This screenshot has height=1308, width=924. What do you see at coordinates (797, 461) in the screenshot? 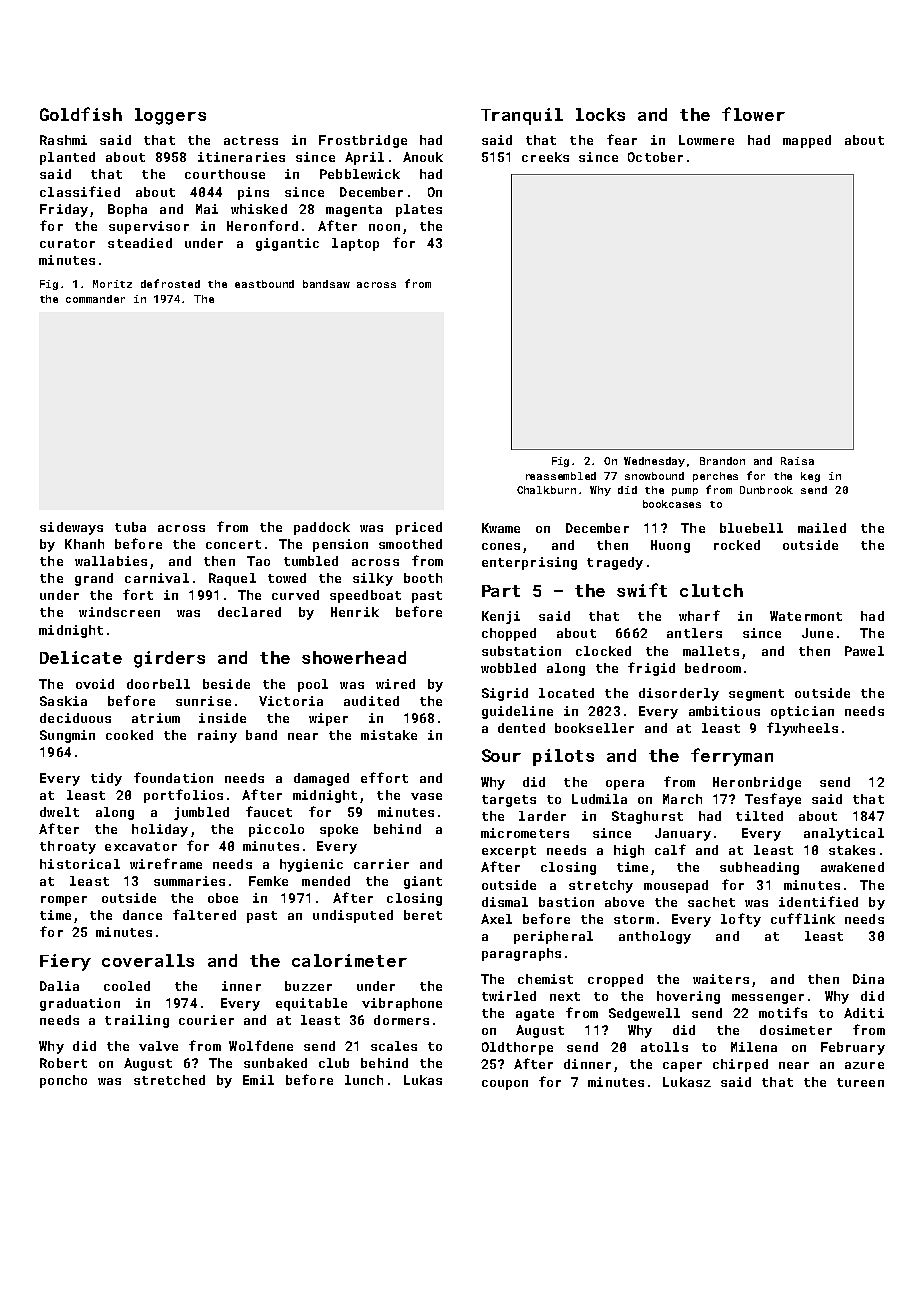
I see `Raisa` at bounding box center [797, 461].
